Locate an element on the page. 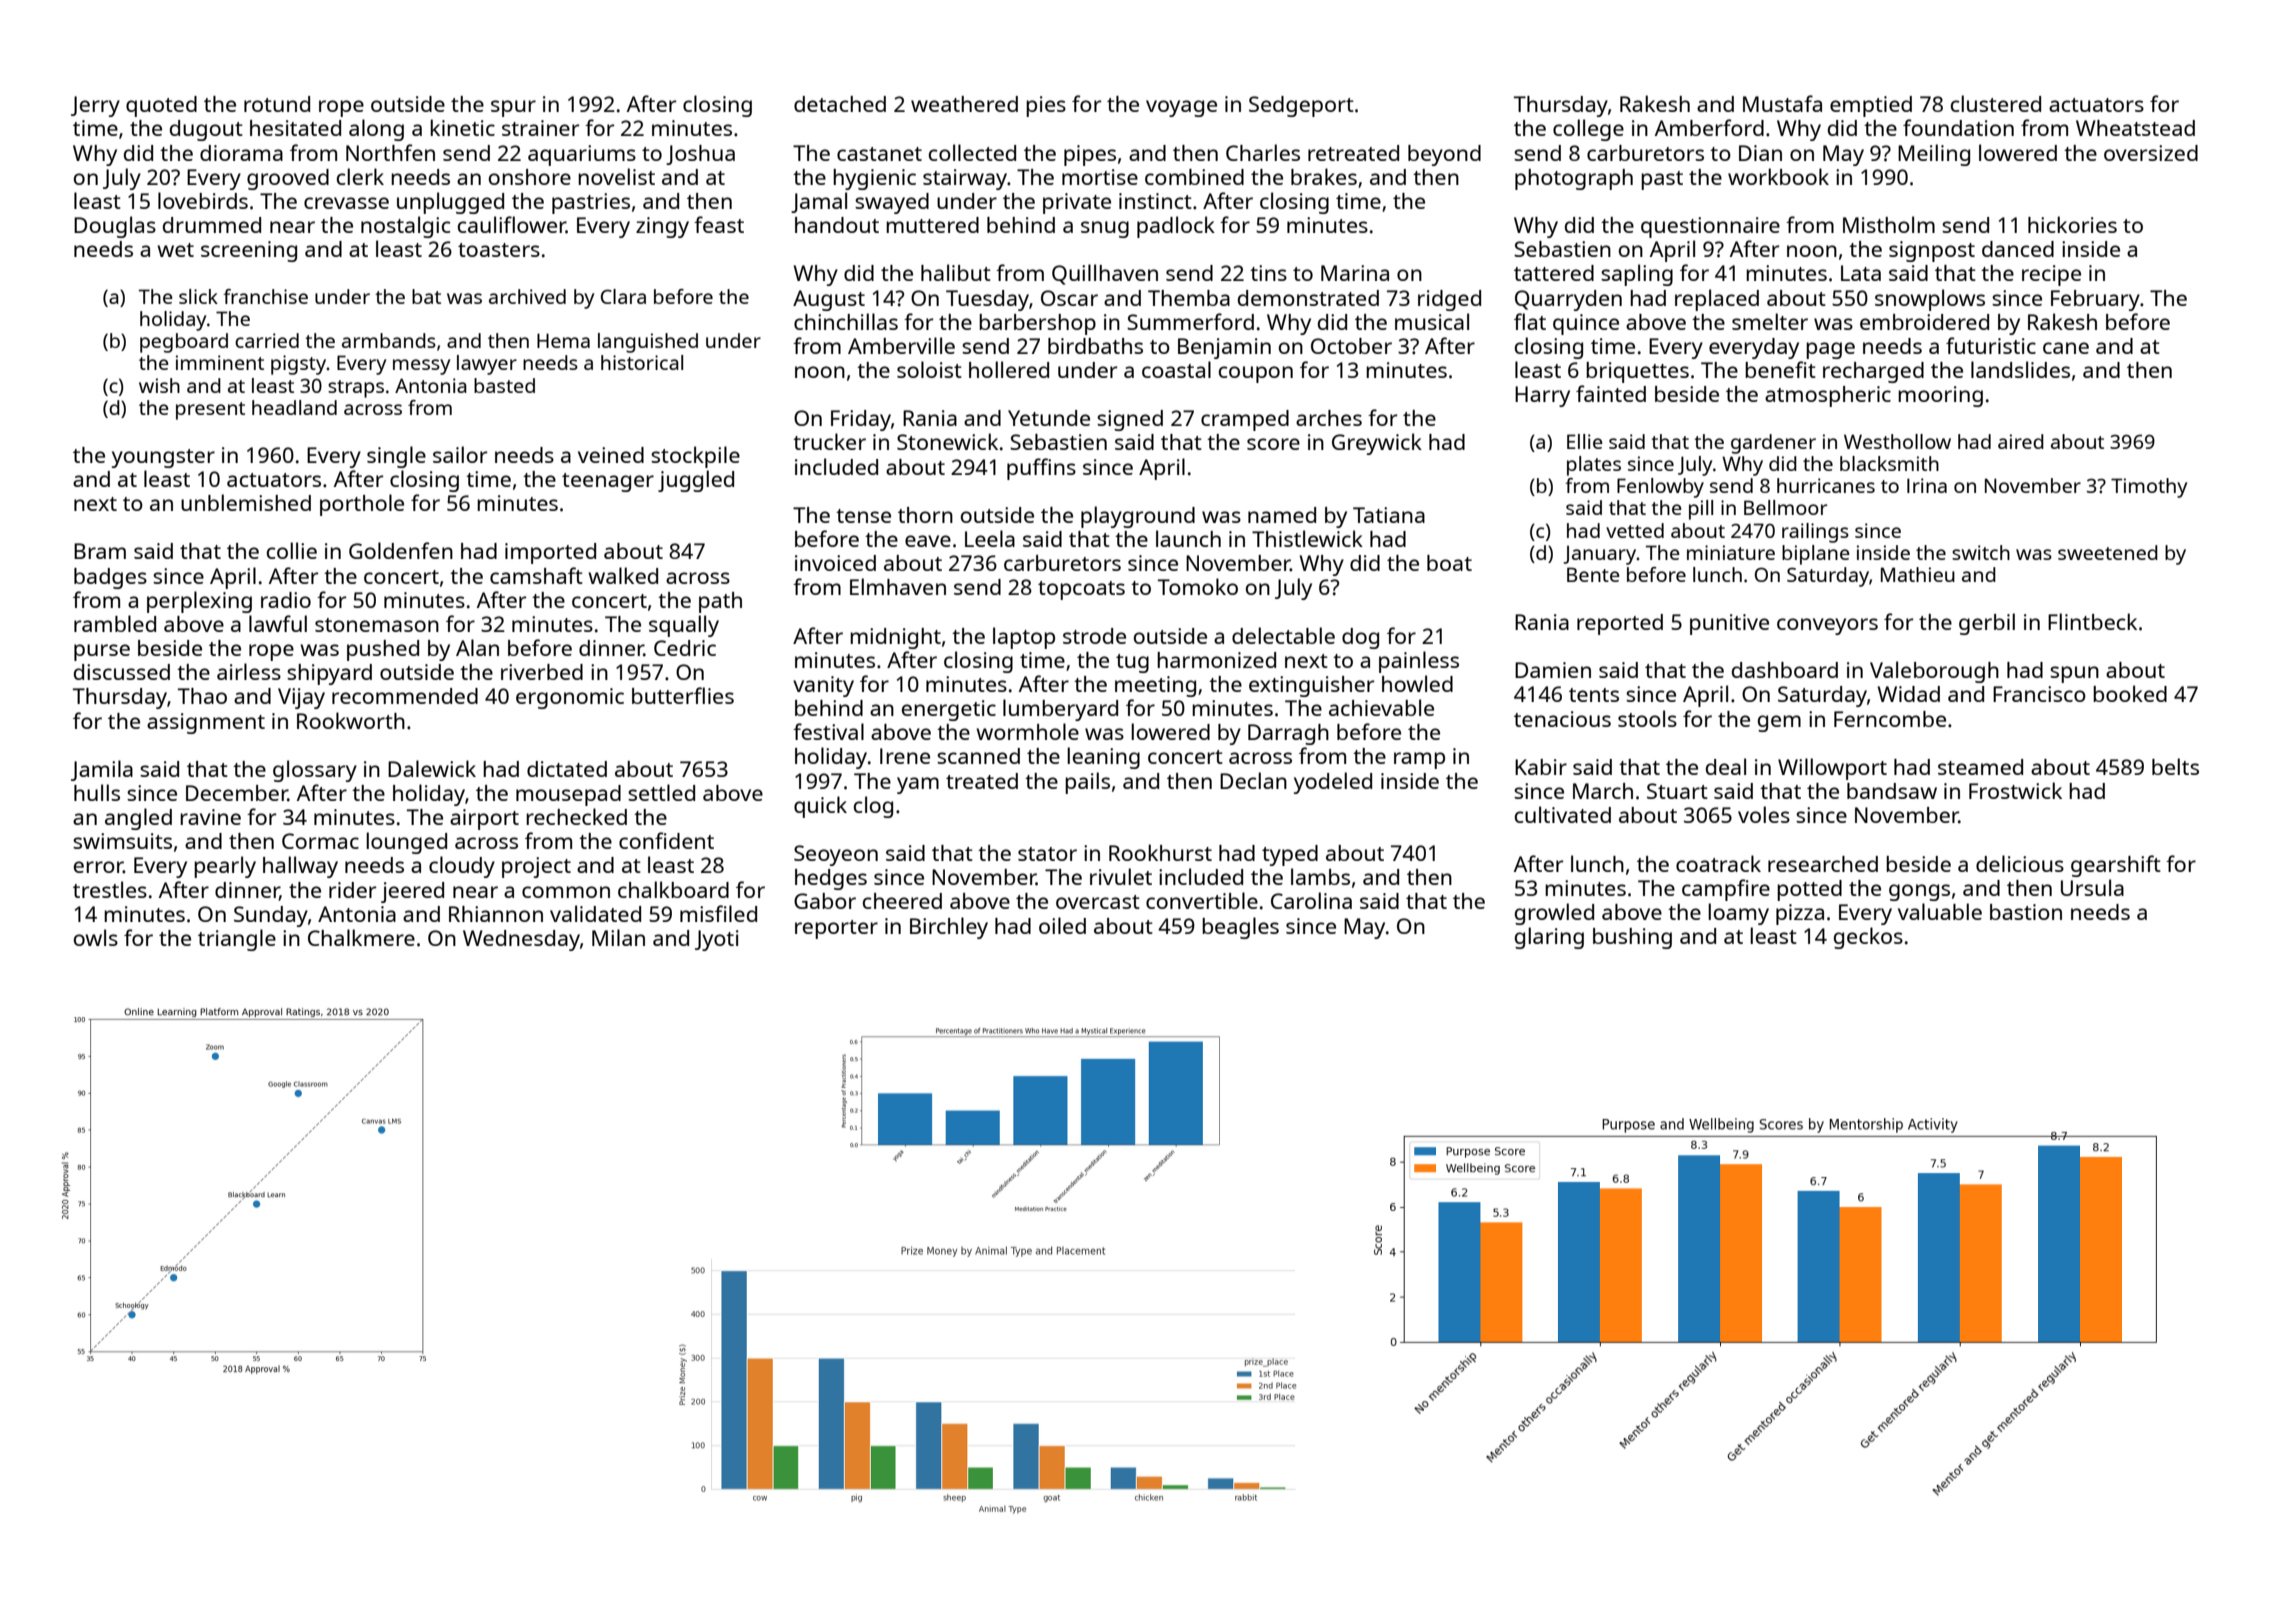 This document has height=1614, width=2282. Sedgeport is located at coordinates (1301, 106).
